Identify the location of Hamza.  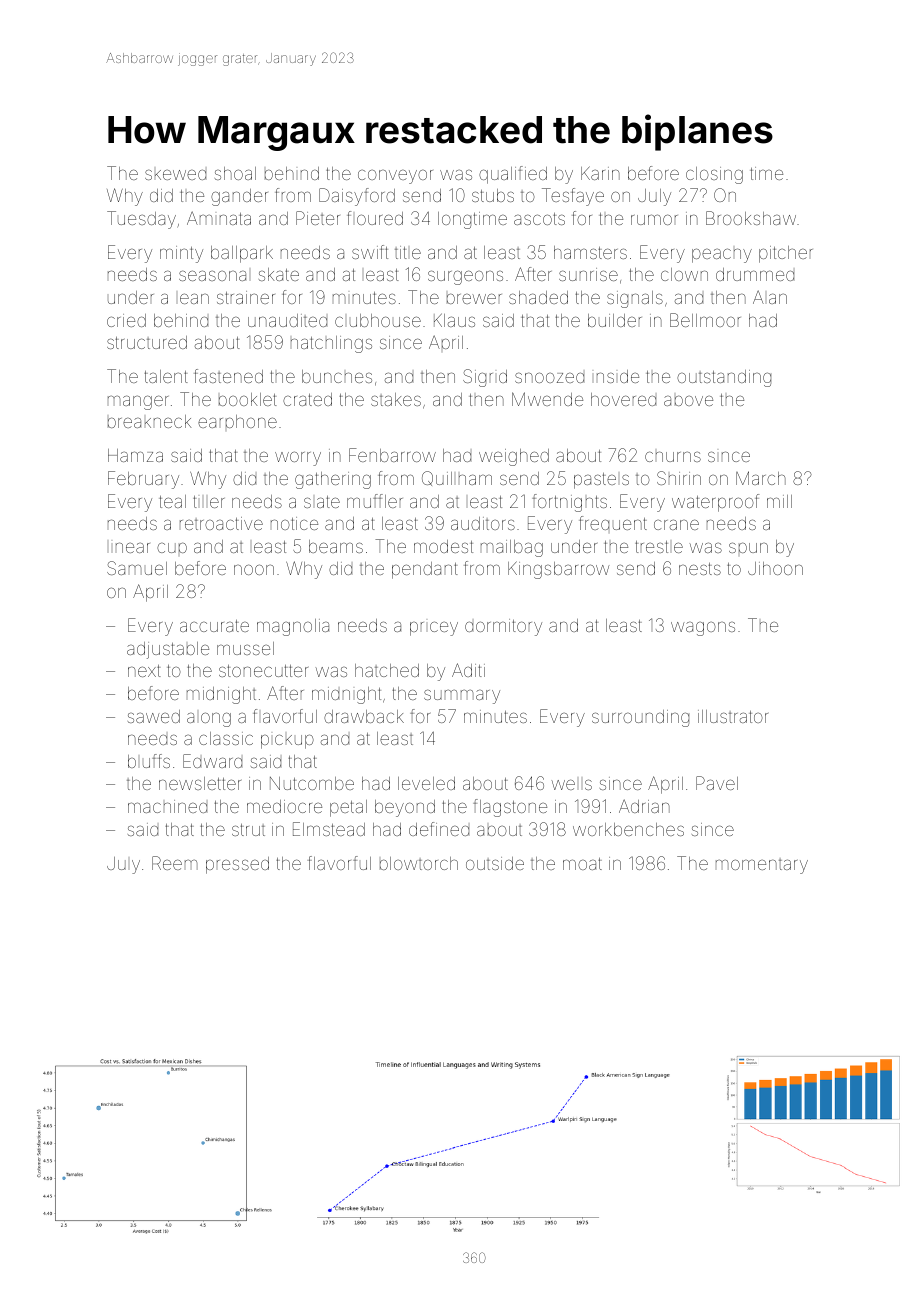
(135, 455).
